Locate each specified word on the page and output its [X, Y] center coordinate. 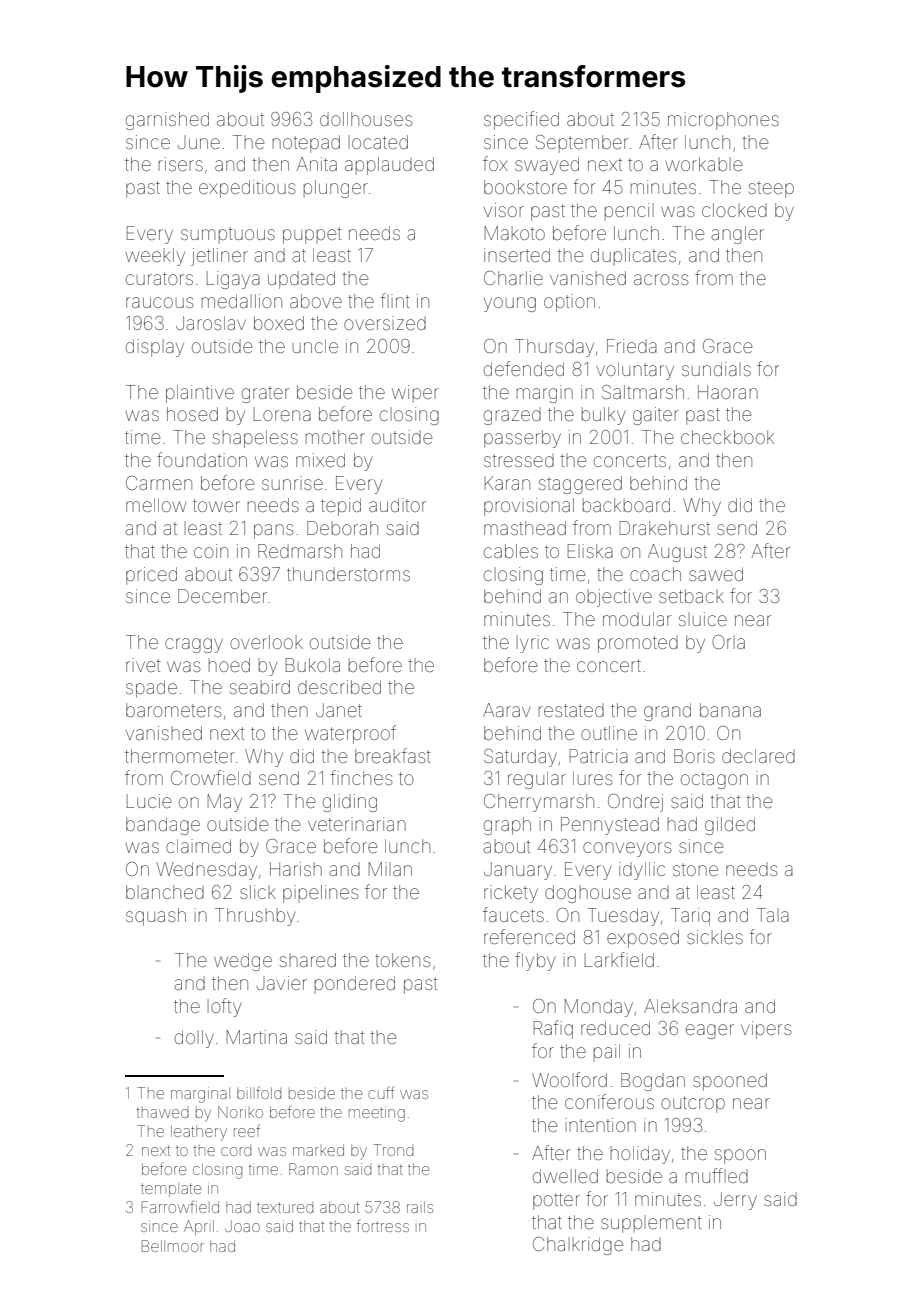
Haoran [728, 392]
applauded [389, 166]
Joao [242, 1226]
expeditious [247, 189]
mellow [156, 505]
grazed [512, 416]
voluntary [635, 371]
